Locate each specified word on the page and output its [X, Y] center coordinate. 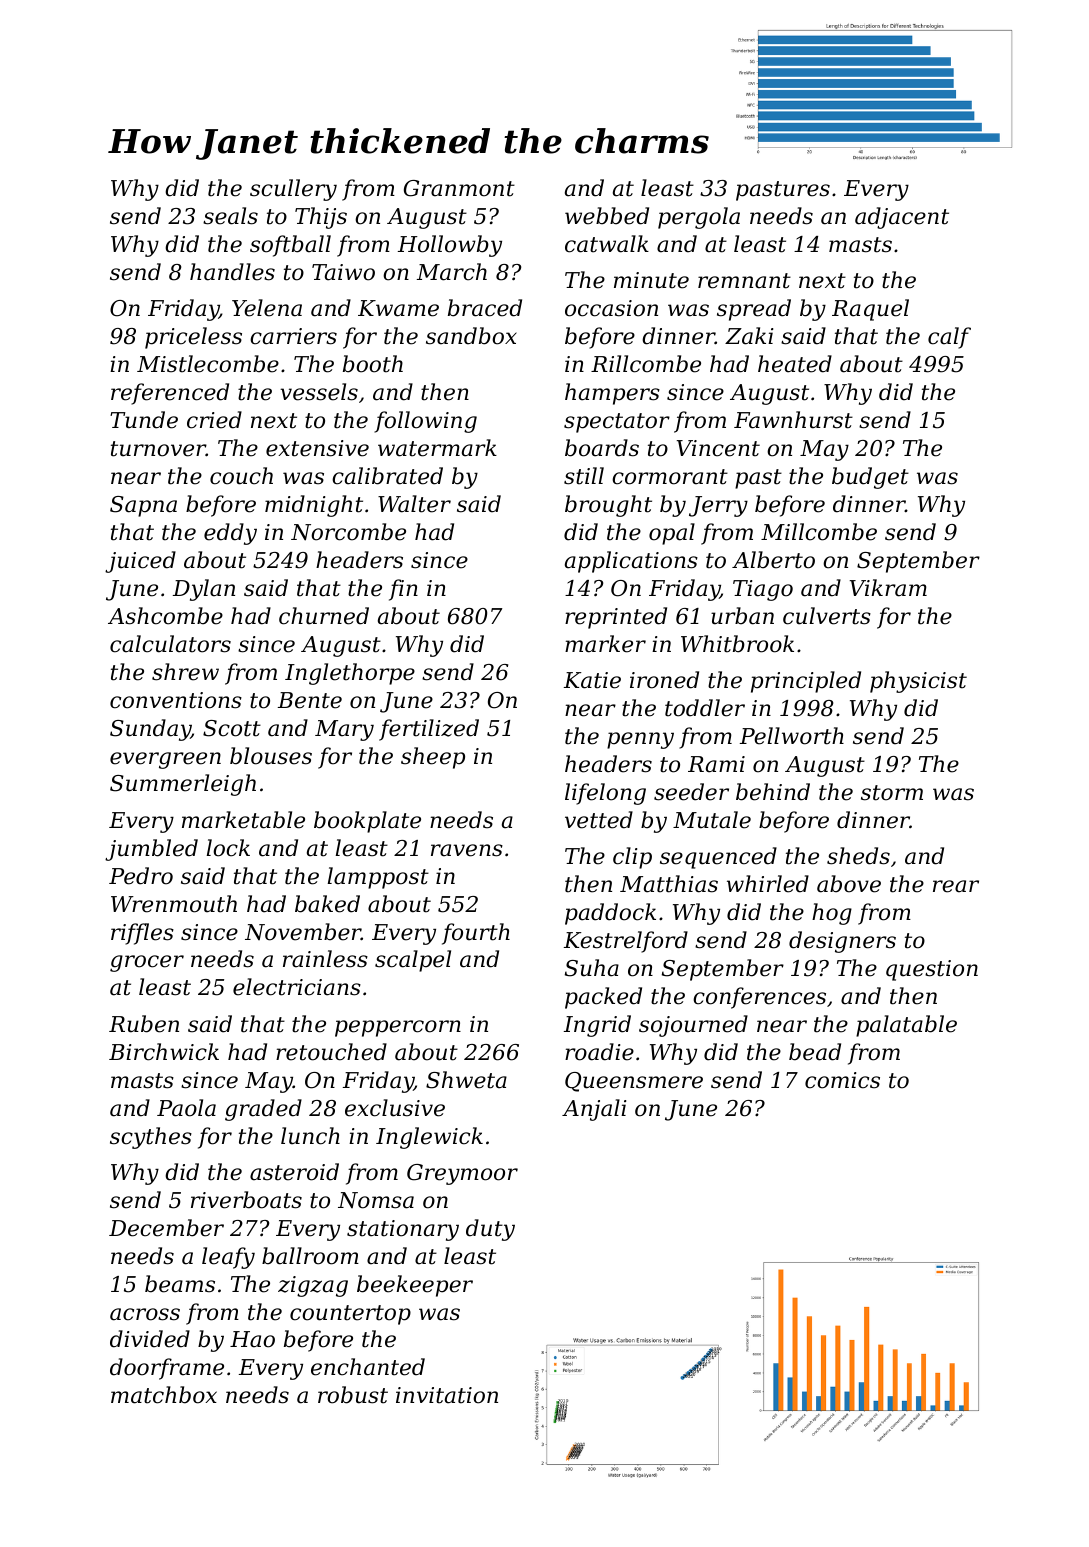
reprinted [616, 618]
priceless [193, 338]
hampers [612, 394]
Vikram [888, 588]
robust [353, 1395]
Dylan [204, 590]
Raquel [870, 310]
